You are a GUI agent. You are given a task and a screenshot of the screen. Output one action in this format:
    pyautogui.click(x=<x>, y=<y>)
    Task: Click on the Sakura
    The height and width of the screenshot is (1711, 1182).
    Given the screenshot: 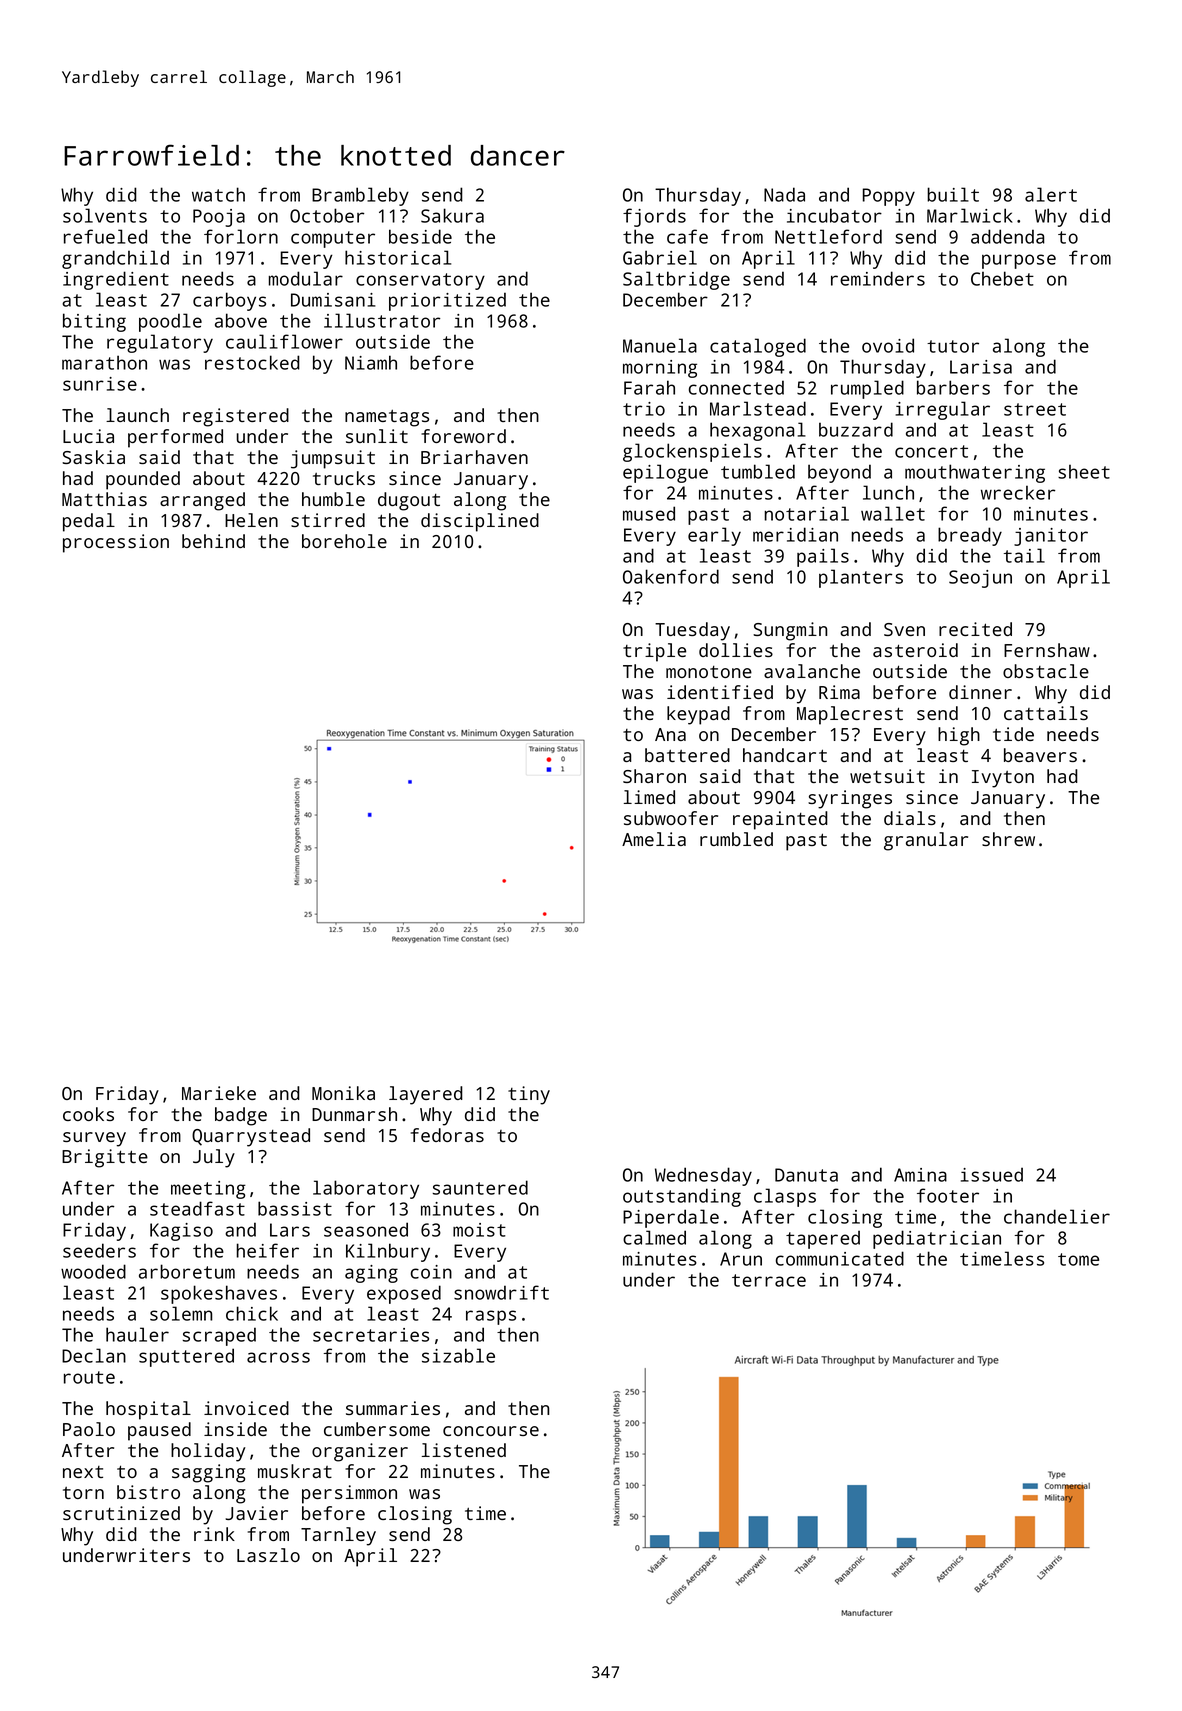 What is the action you would take?
    pyautogui.click(x=452, y=215)
